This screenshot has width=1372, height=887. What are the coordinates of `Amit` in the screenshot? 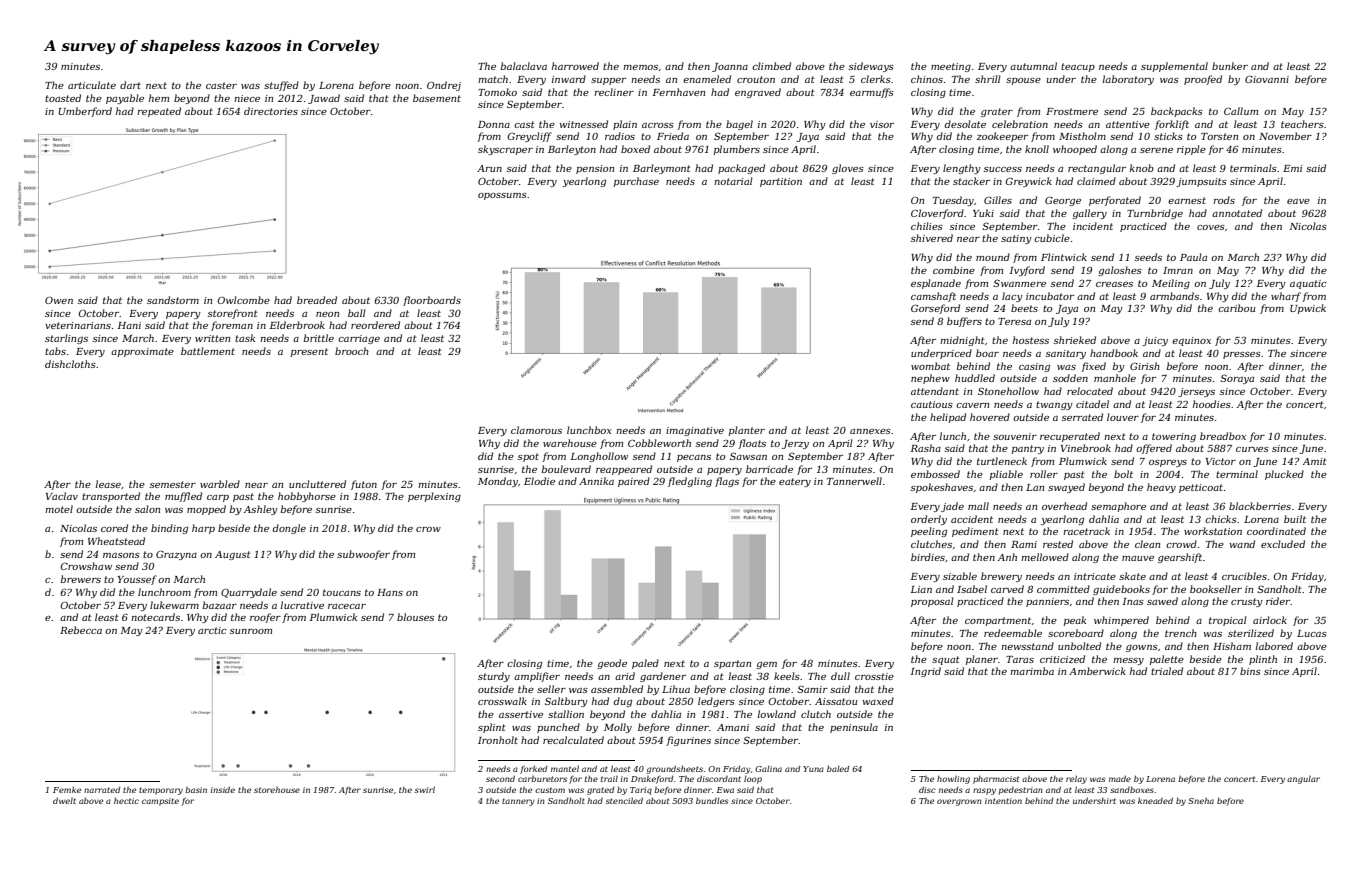 It's located at (1315, 461).
